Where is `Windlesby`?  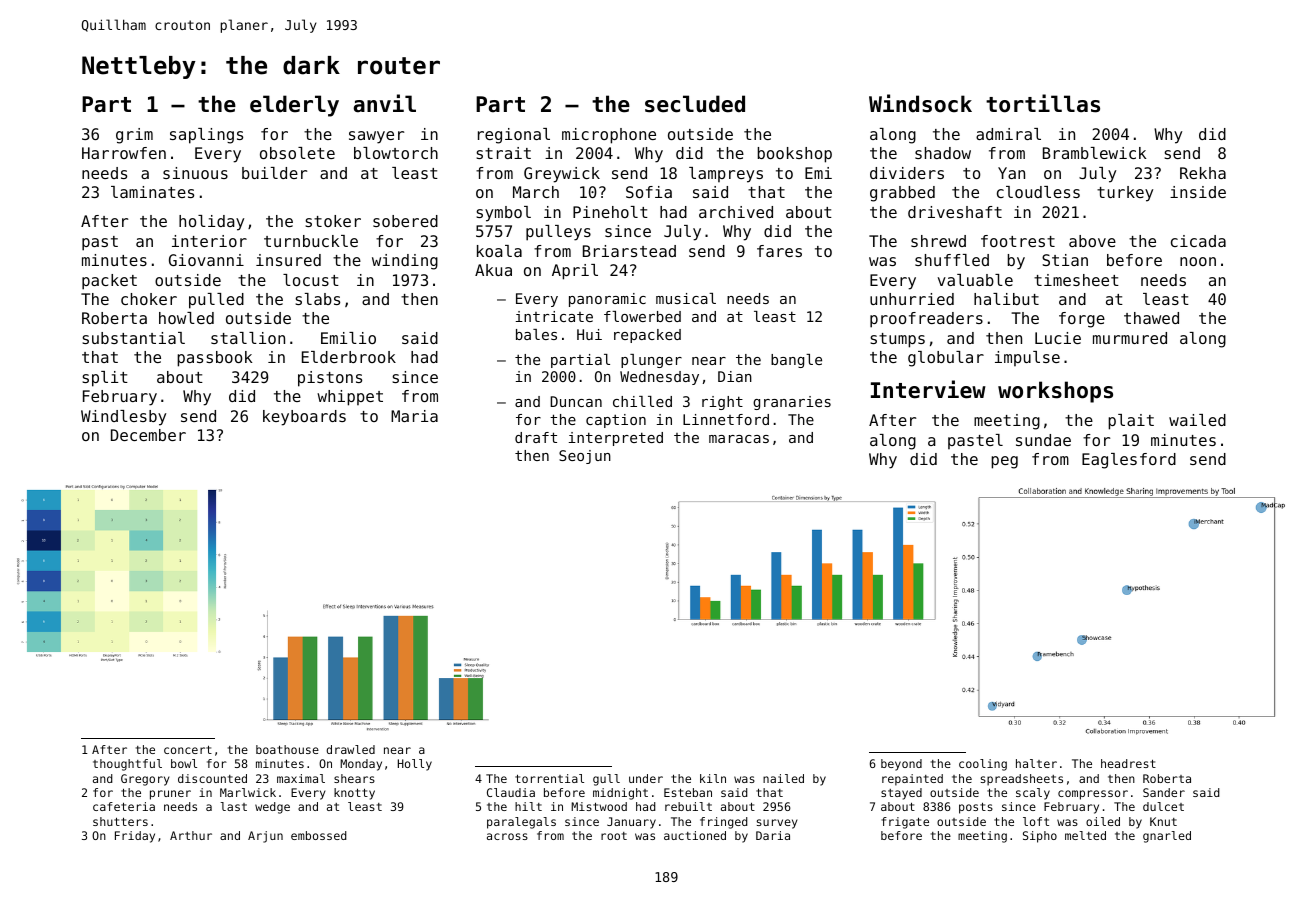 Windlesby is located at coordinates (123, 418).
